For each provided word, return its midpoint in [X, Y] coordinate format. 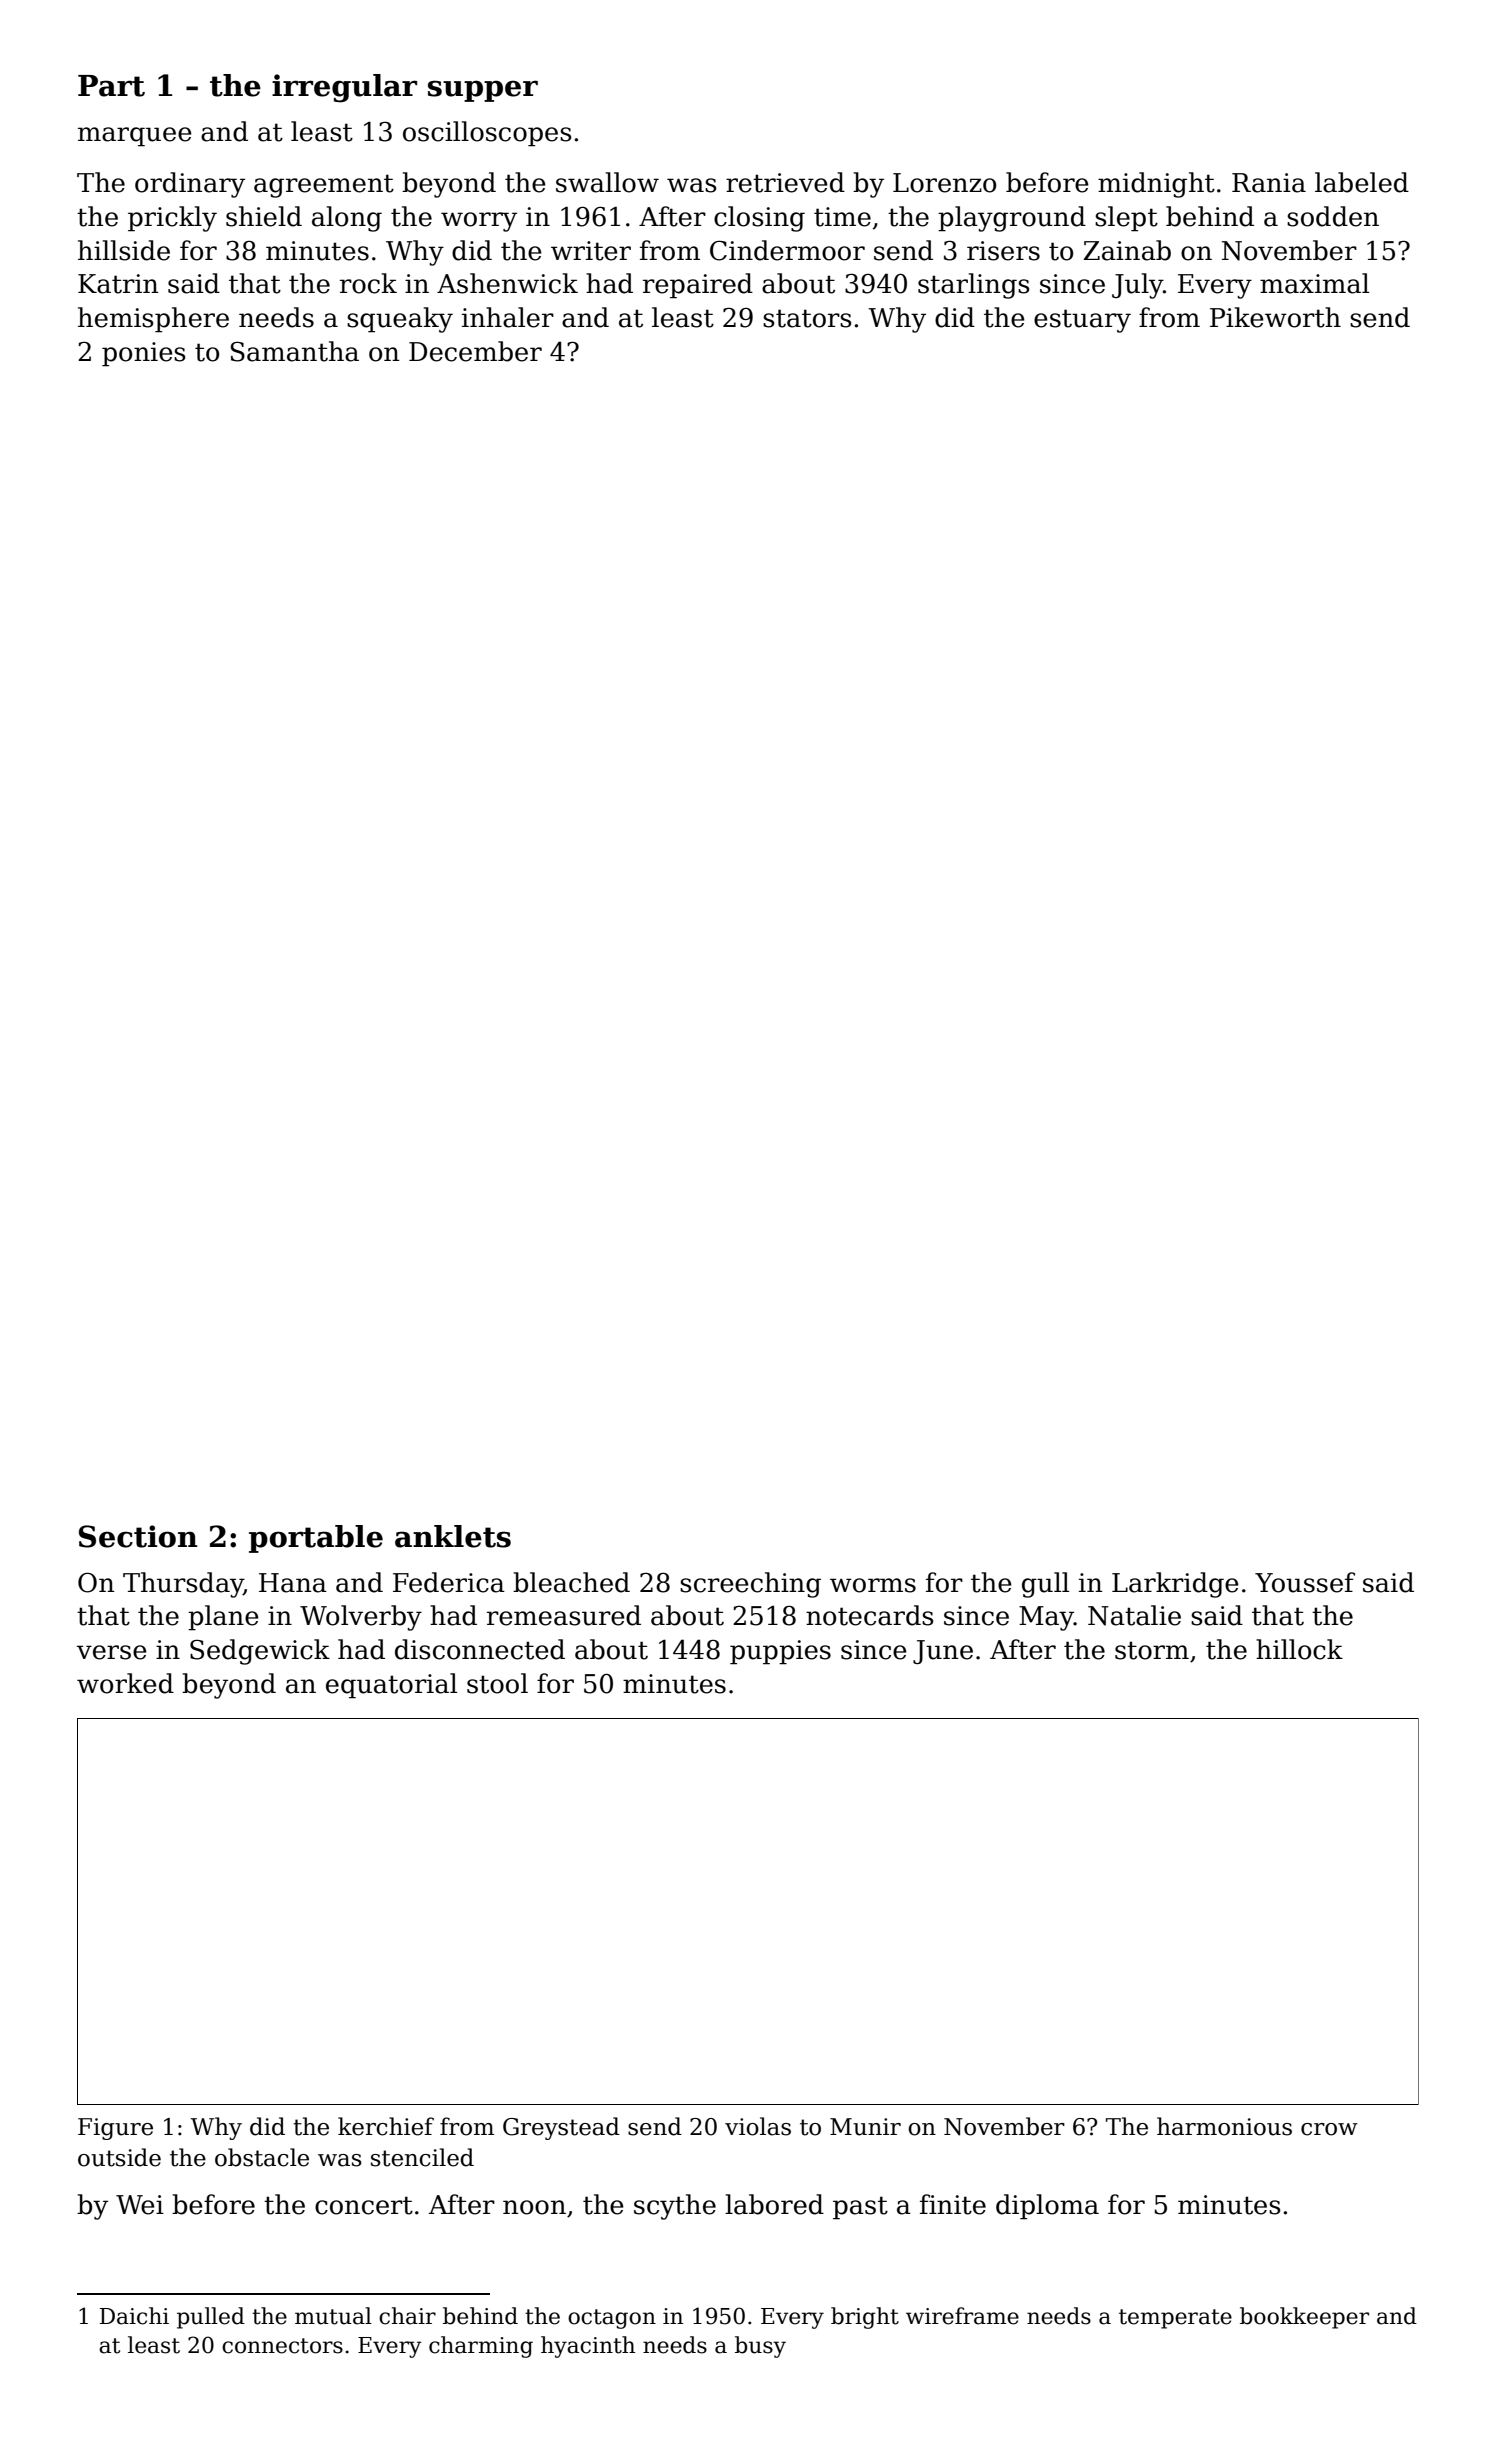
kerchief [386, 2126]
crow [1329, 2129]
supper [483, 91]
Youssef [1305, 1582]
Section [138, 1536]
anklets [453, 1536]
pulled [211, 2318]
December [475, 351]
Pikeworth [1275, 317]
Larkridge [1175, 1585]
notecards [870, 1615]
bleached [571, 1582]
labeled [1362, 182]
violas [758, 2126]
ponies [144, 354]
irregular [344, 88]
